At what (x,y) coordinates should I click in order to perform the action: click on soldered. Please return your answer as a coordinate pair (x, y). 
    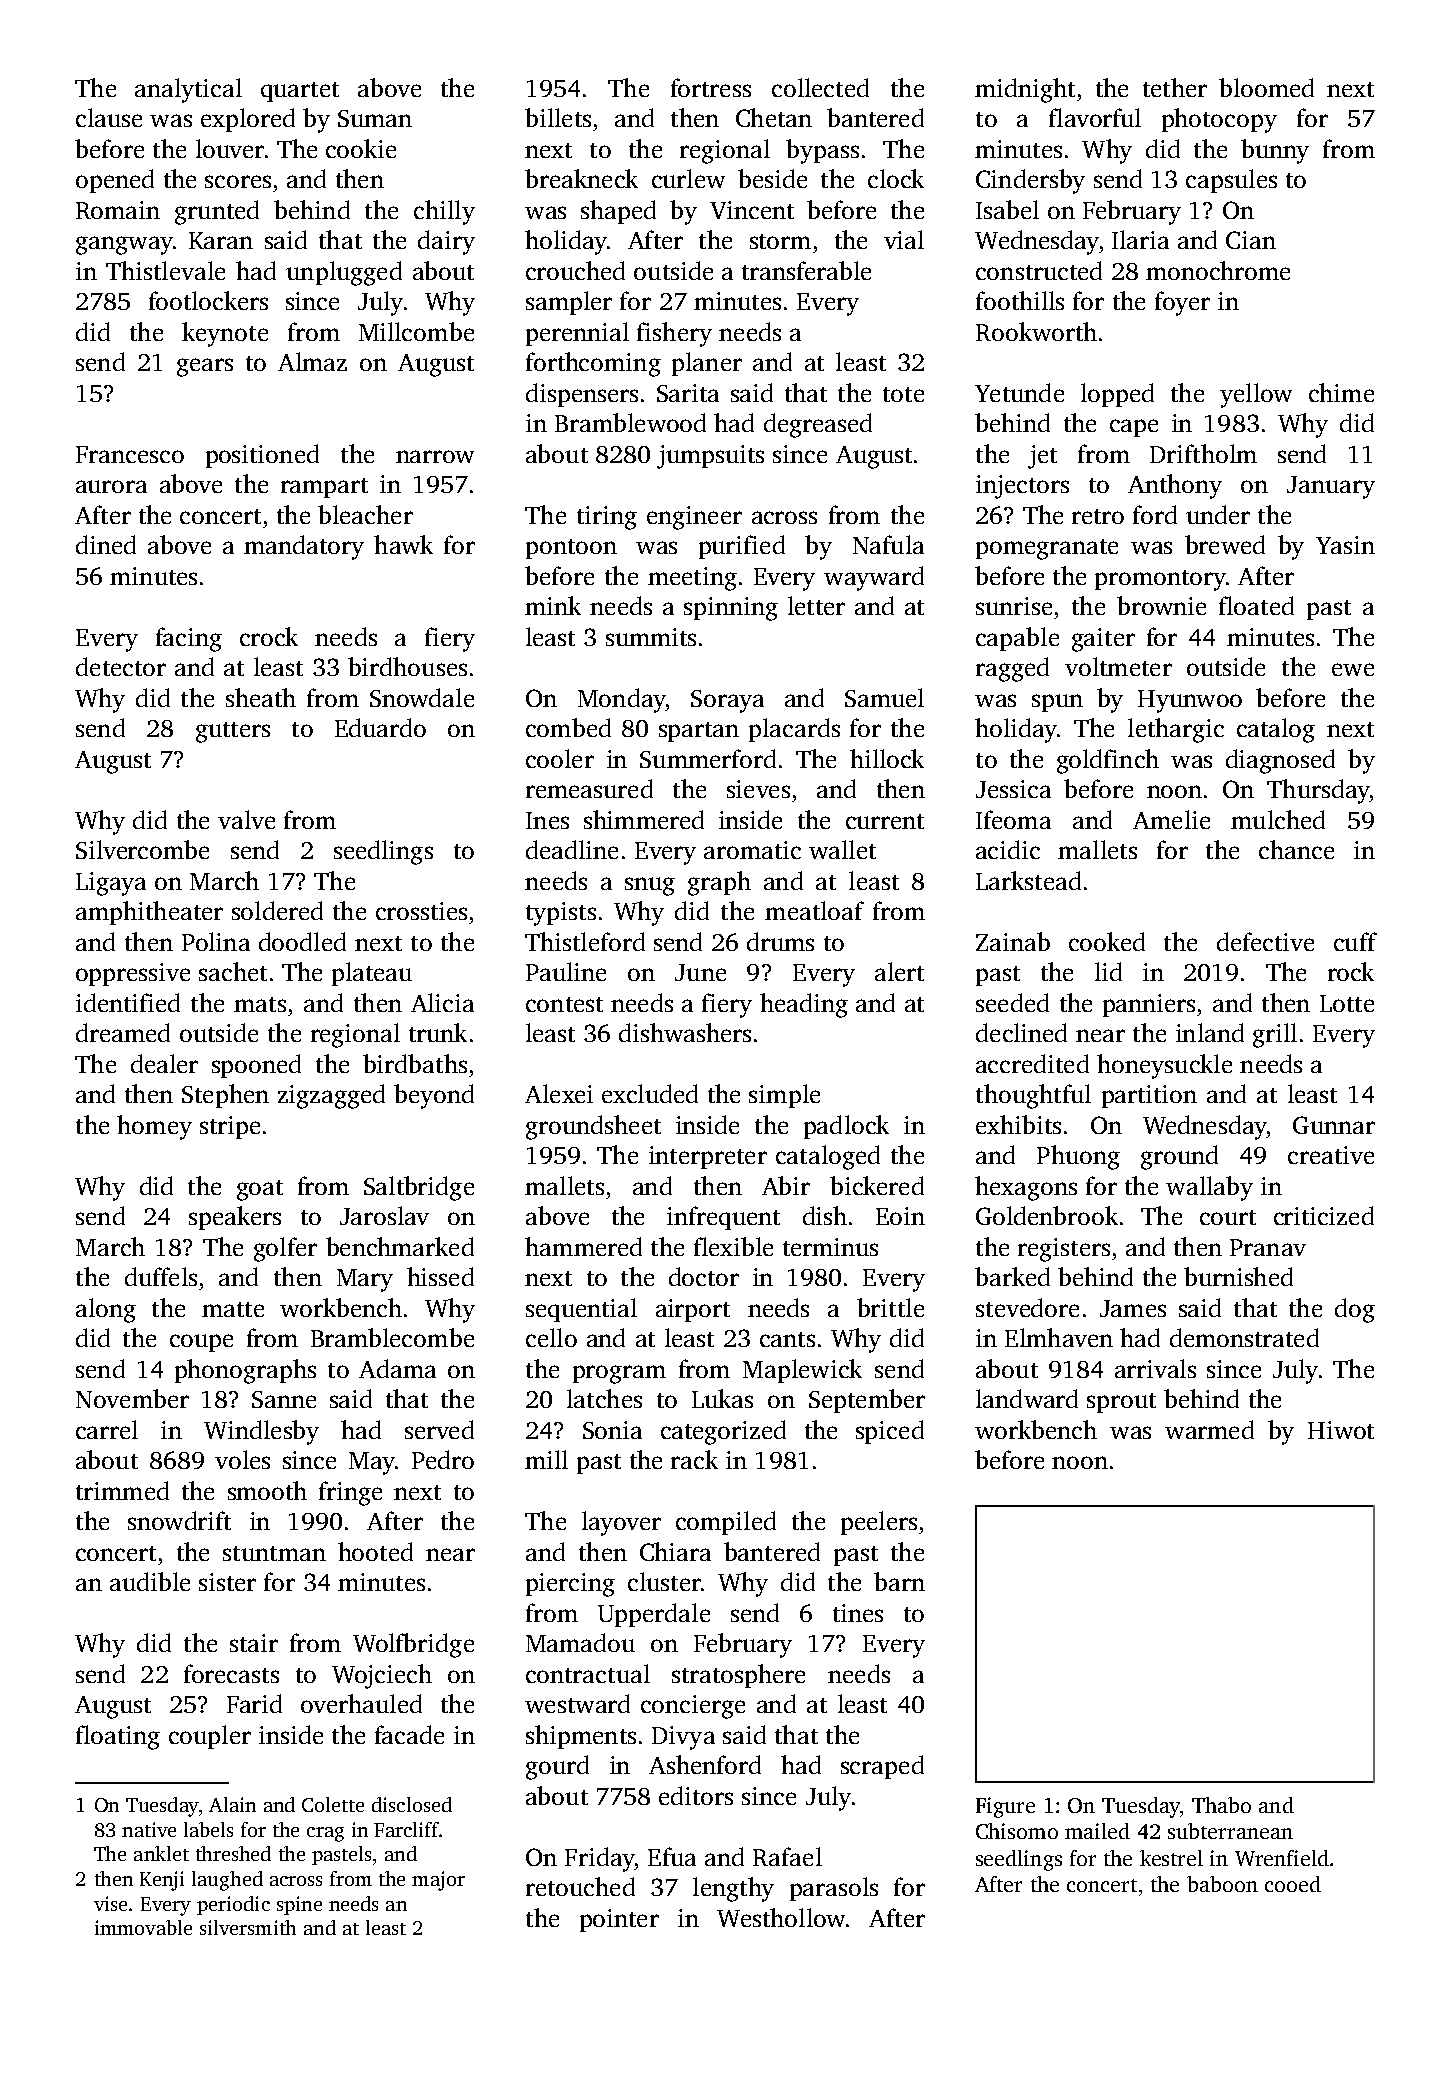
    Looking at the image, I should click on (277, 910).
